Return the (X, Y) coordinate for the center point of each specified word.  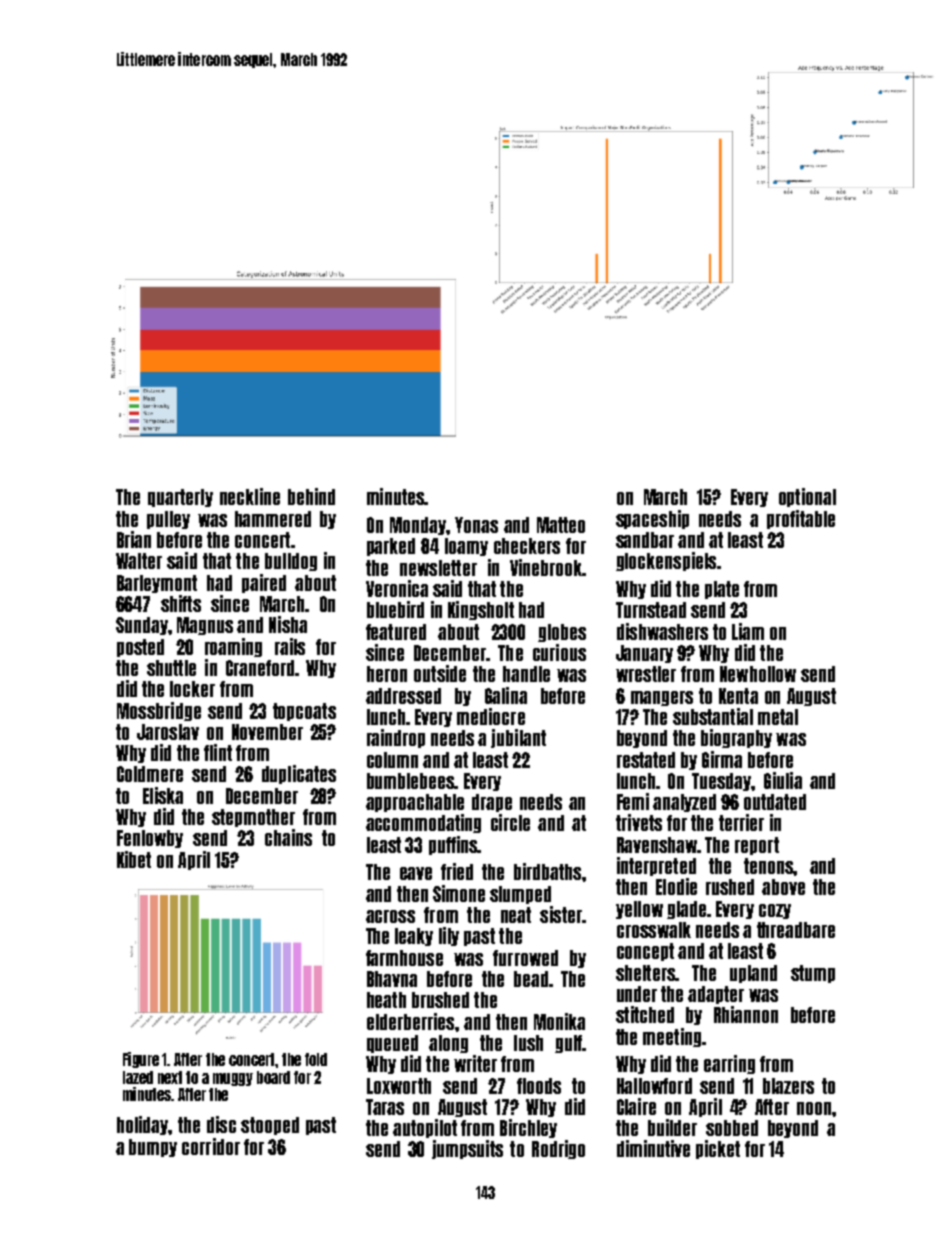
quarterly (180, 498)
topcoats (304, 712)
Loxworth (399, 1086)
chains (288, 837)
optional (807, 497)
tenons (768, 866)
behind (311, 496)
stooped (270, 1126)
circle (510, 822)
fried (457, 871)
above (783, 887)
